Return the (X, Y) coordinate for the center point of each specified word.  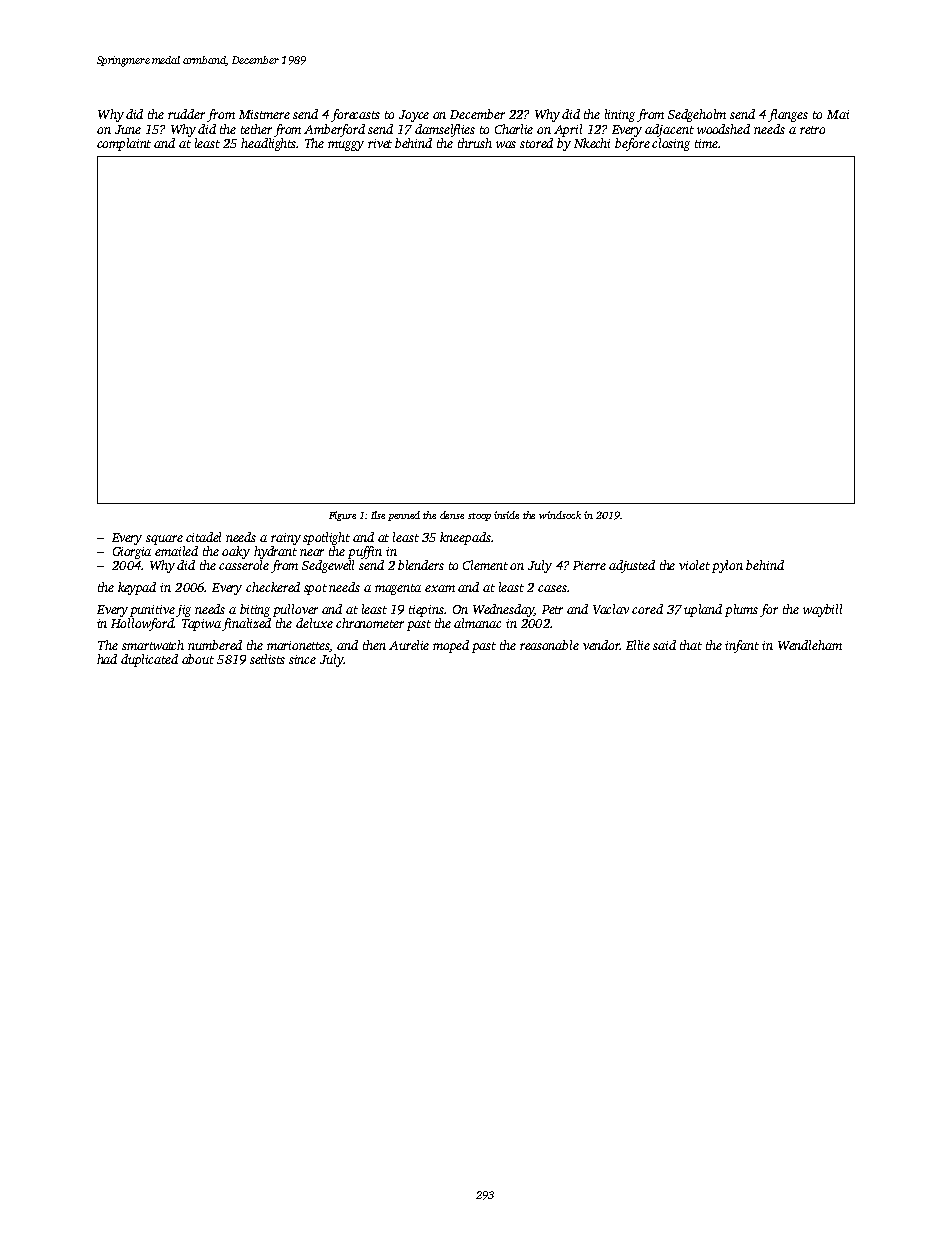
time (706, 143)
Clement (485, 565)
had (107, 659)
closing (671, 144)
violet (694, 565)
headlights (269, 144)
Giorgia (132, 553)
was (506, 144)
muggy (346, 146)
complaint (124, 144)
